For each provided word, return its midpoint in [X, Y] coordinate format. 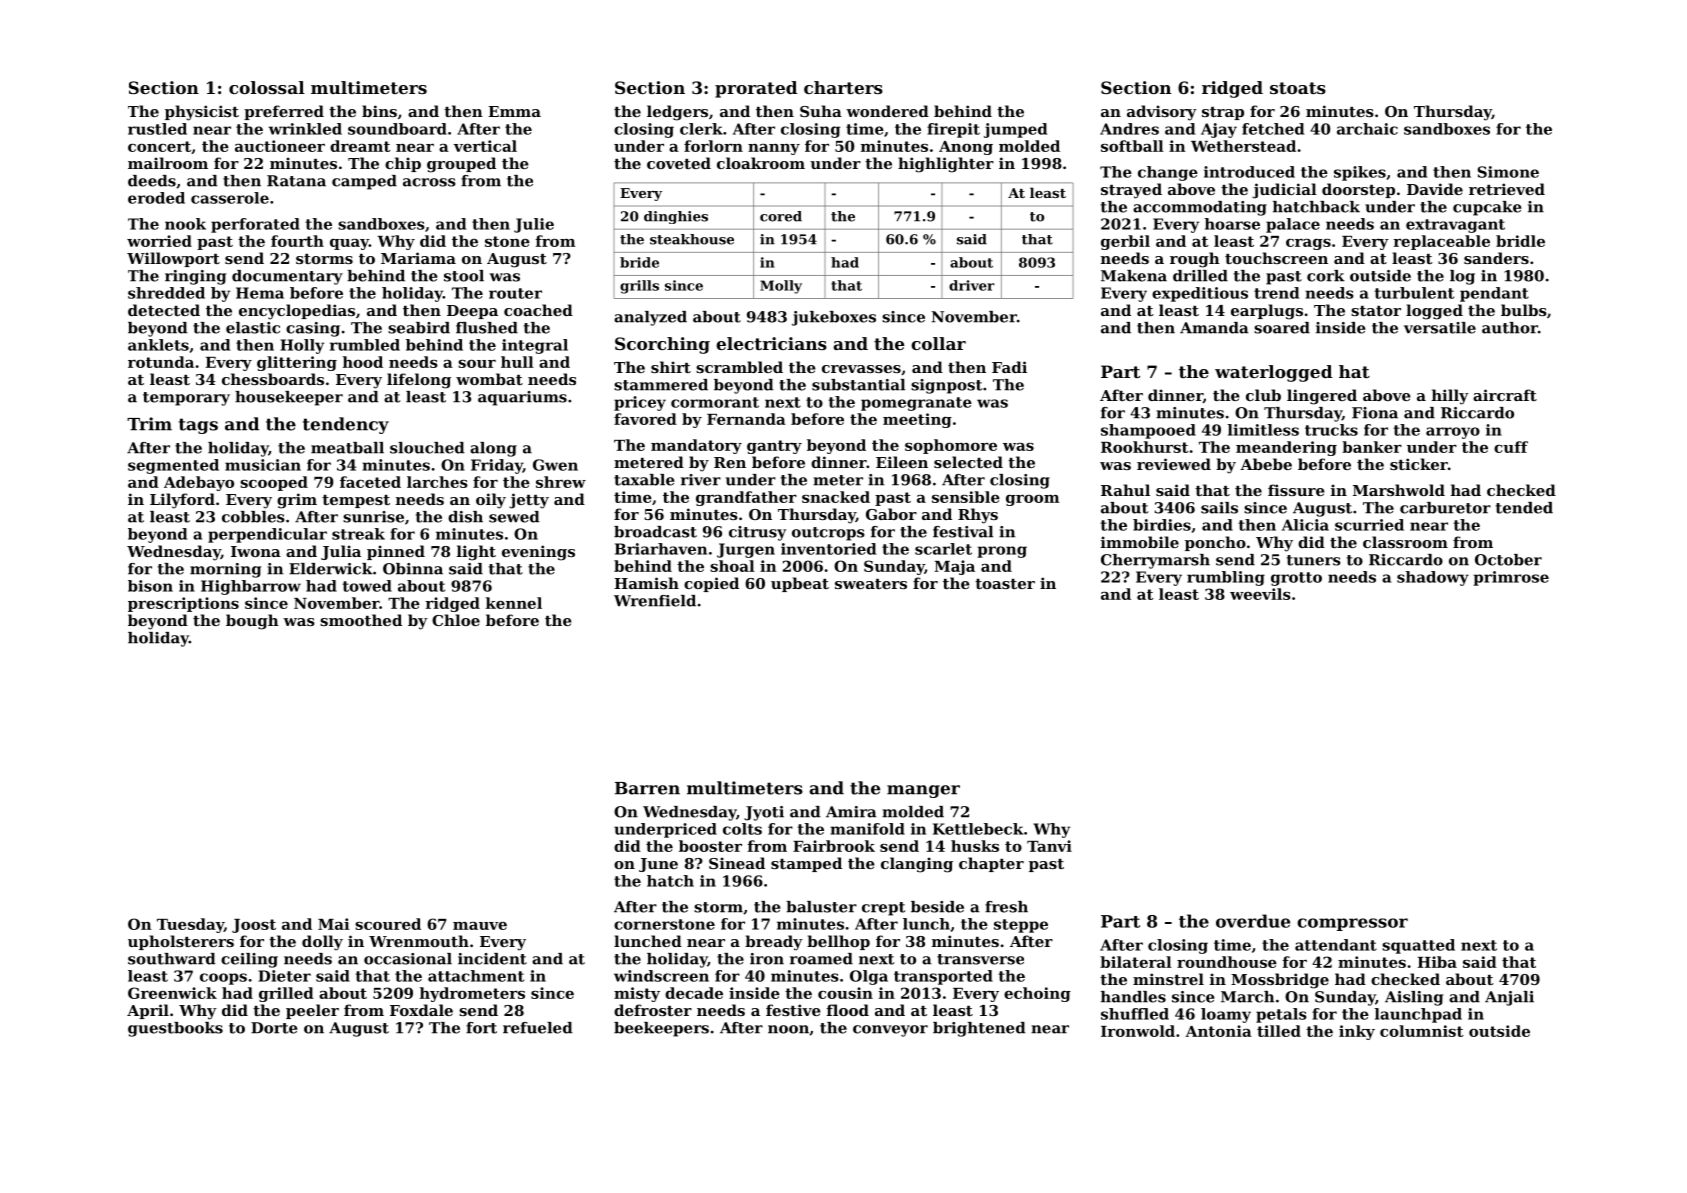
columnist [1421, 1031]
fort [481, 1028]
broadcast [655, 532]
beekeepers [661, 1029]
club [1263, 395]
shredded [166, 293]
